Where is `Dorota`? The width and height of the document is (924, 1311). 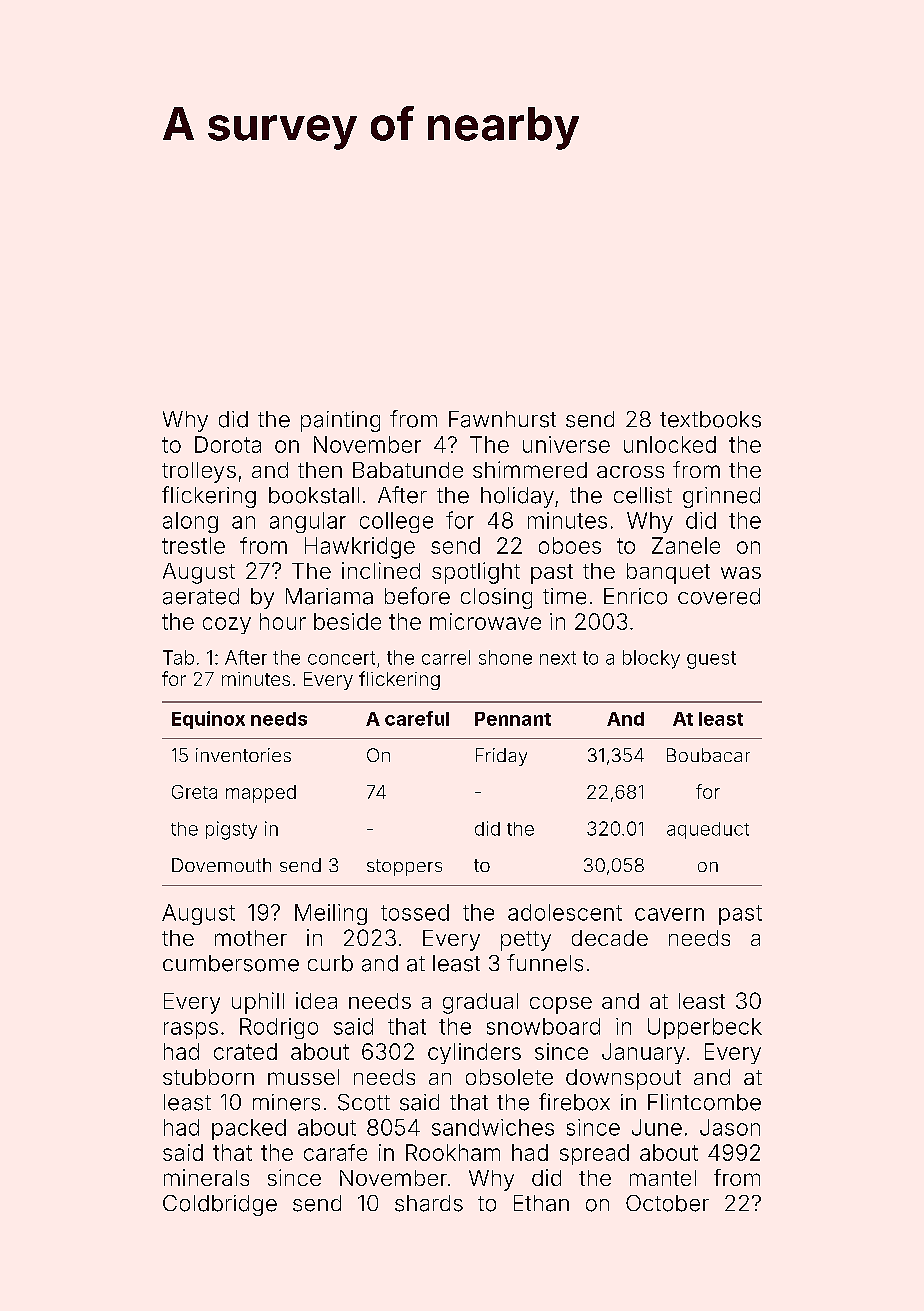 Dorota is located at coordinates (228, 444).
